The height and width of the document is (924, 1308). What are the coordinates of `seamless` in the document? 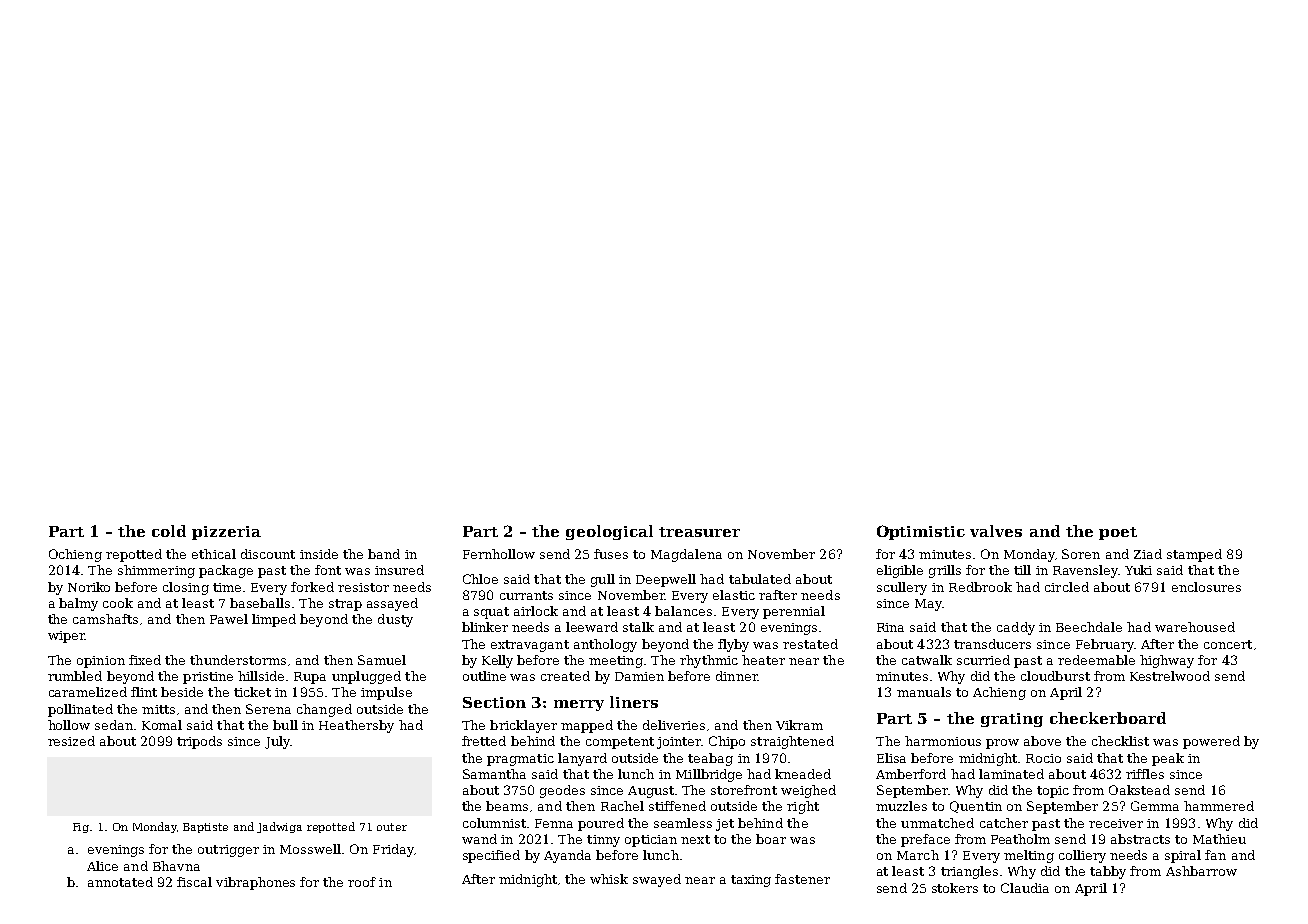 It's located at (683, 823).
